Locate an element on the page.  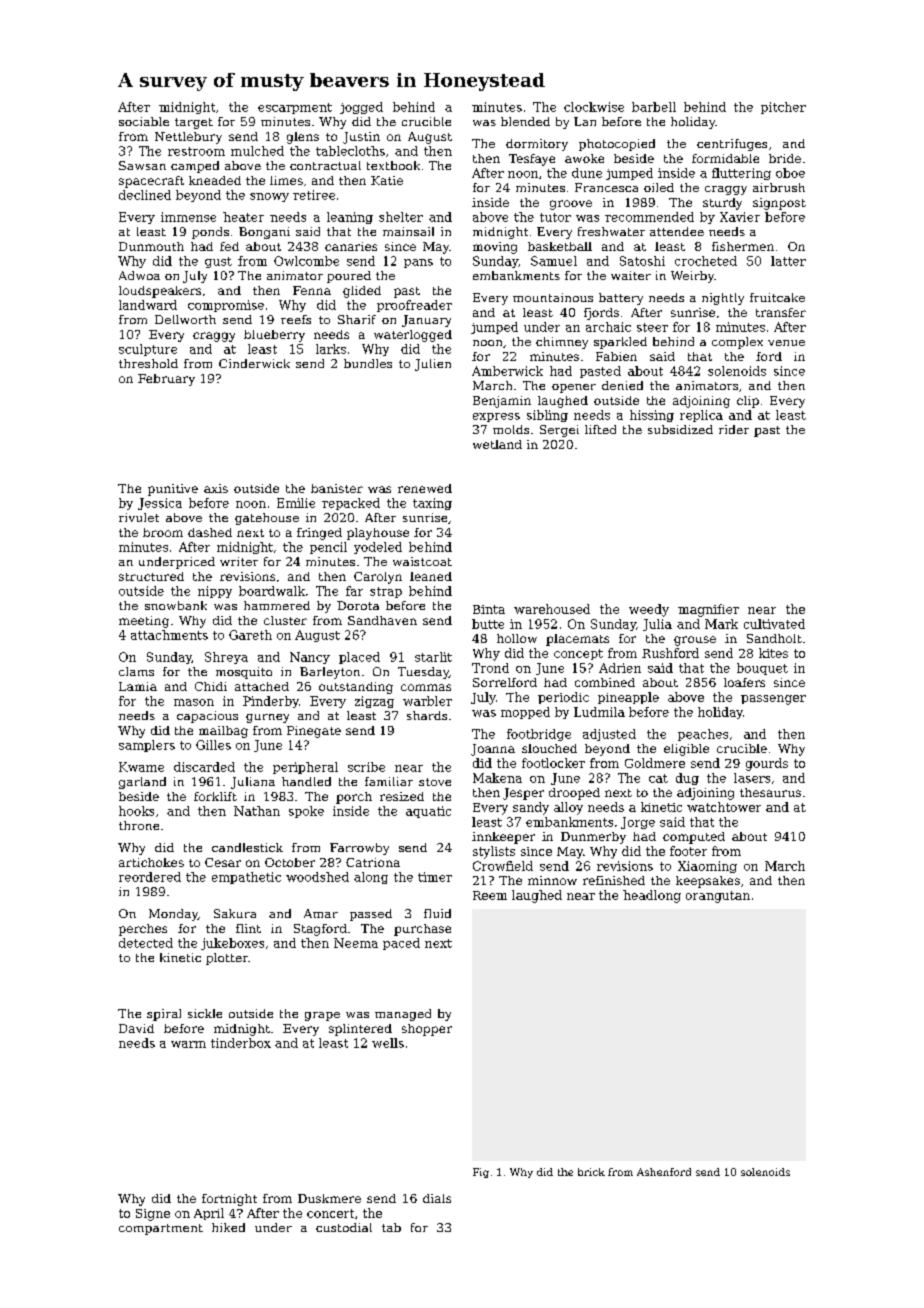
Duskmere is located at coordinates (329, 1198).
